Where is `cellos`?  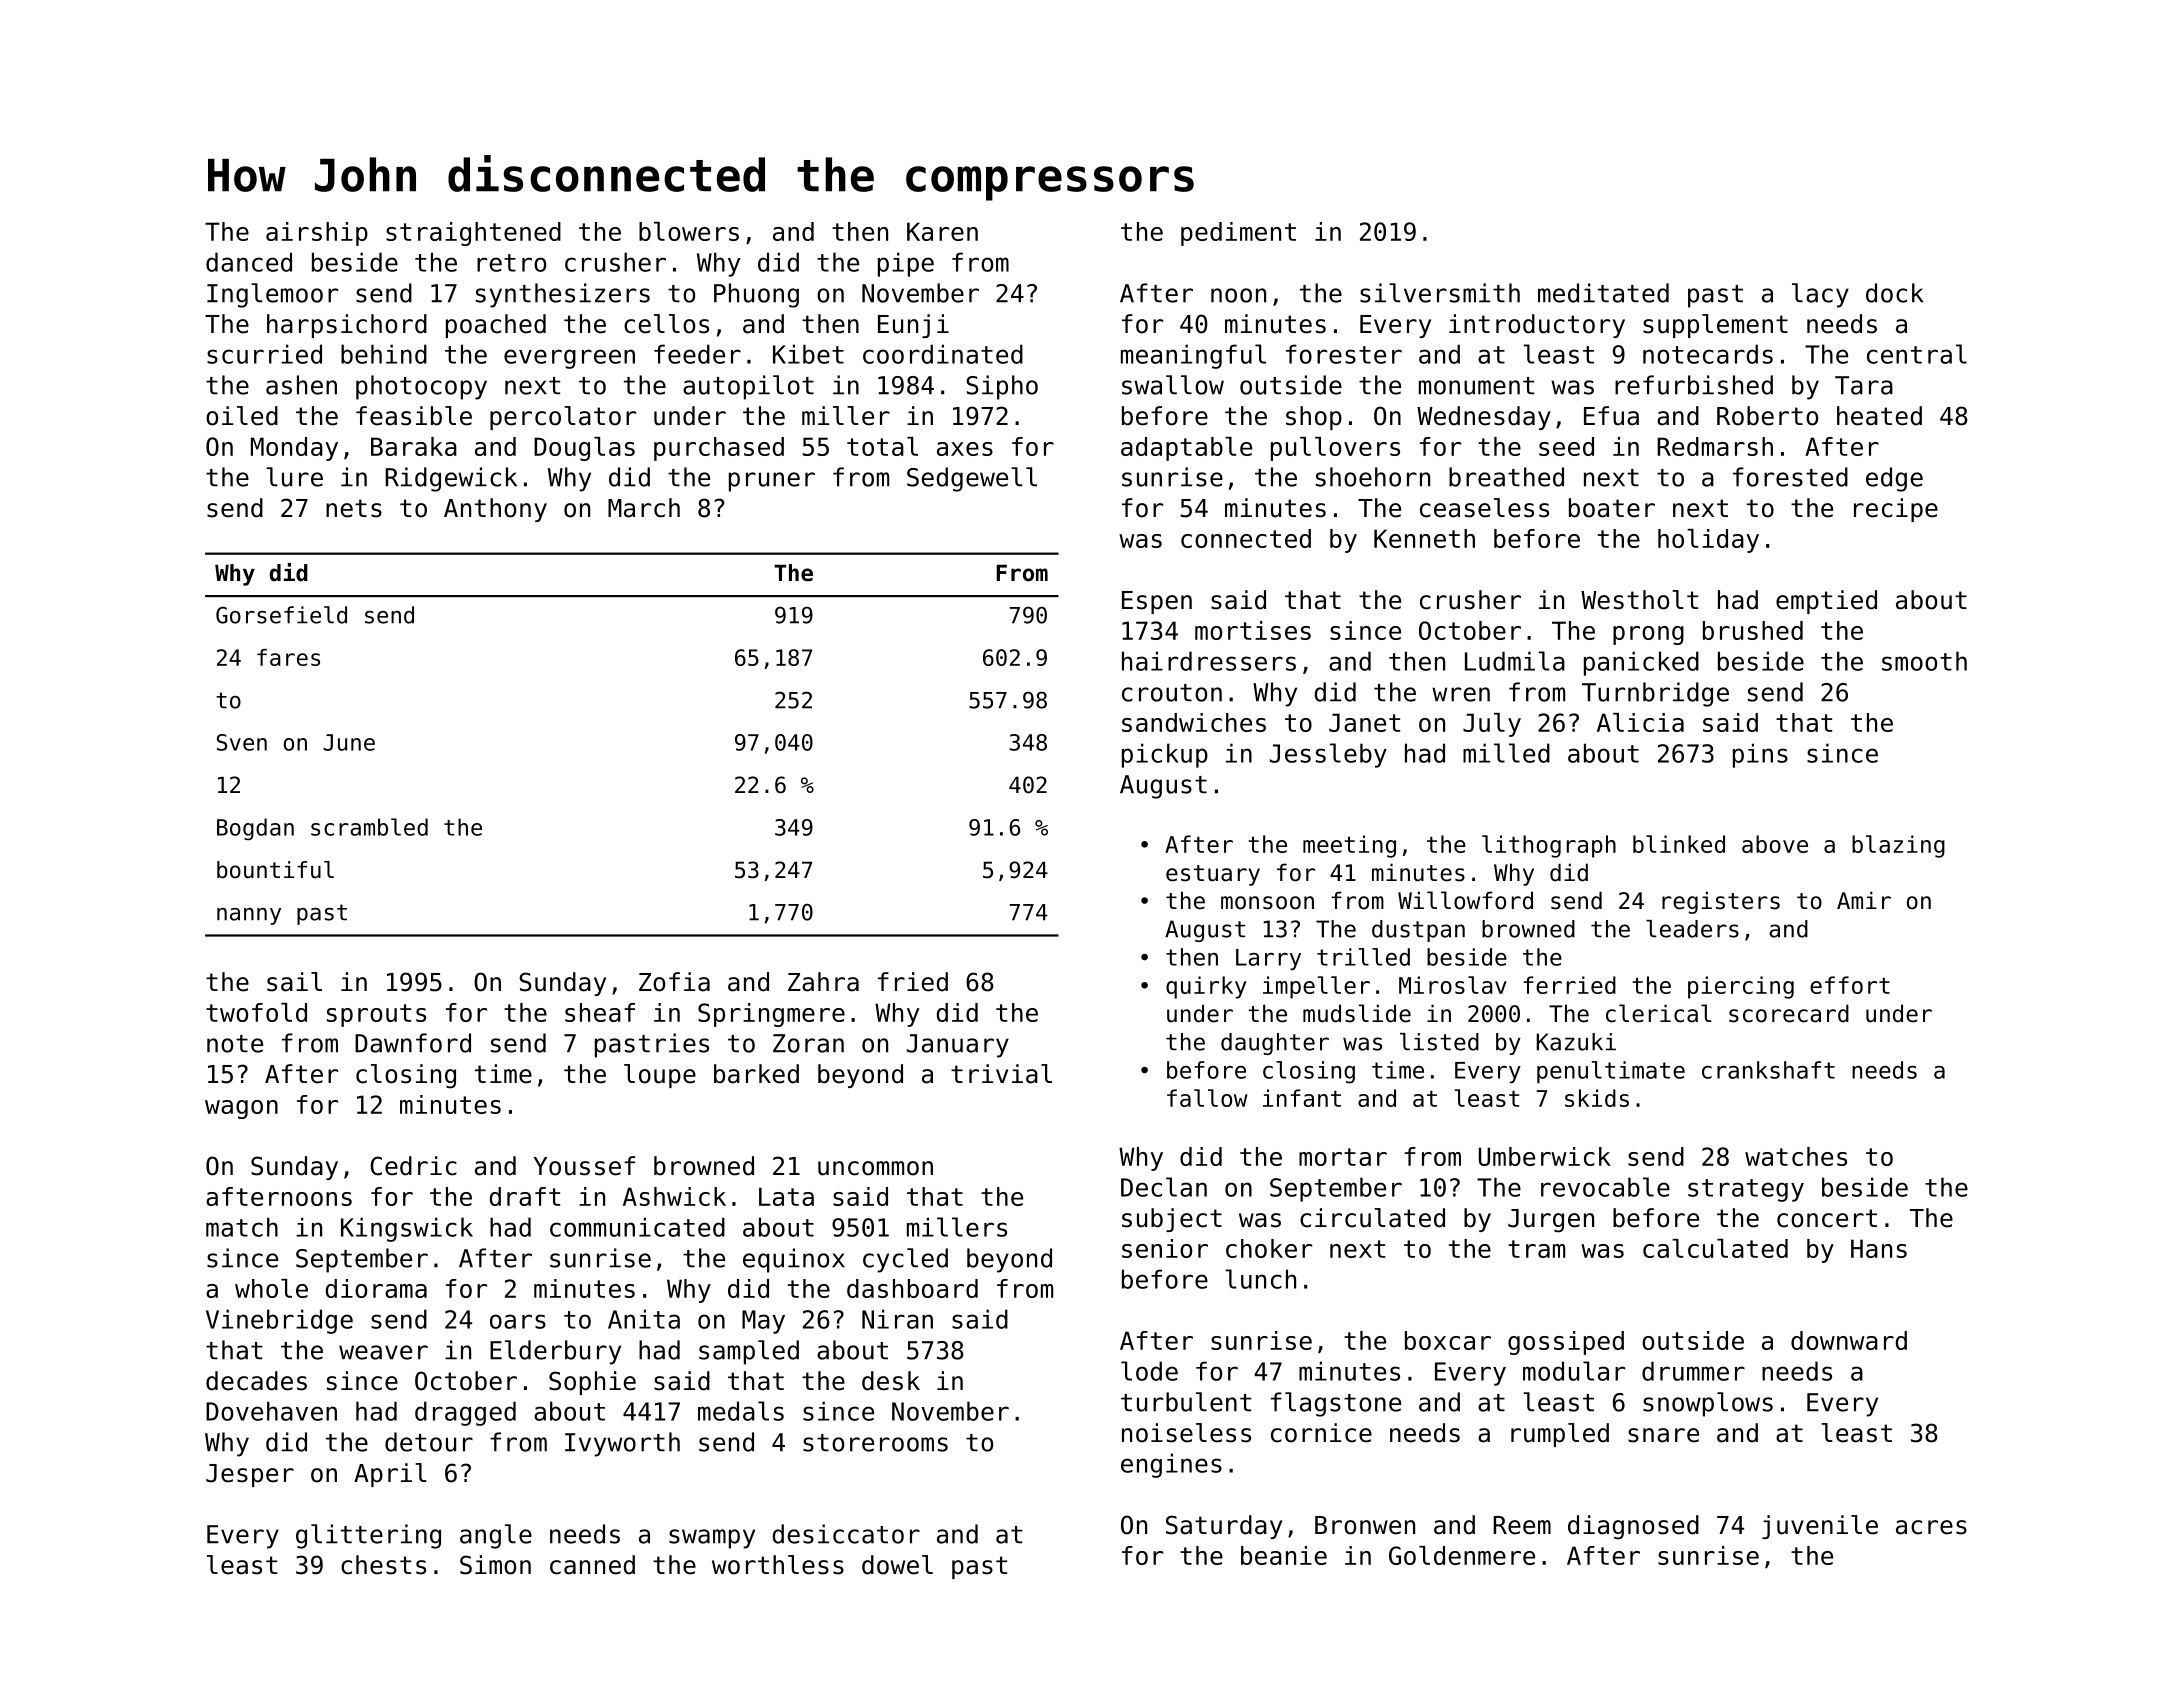
cellos is located at coordinates (666, 324).
